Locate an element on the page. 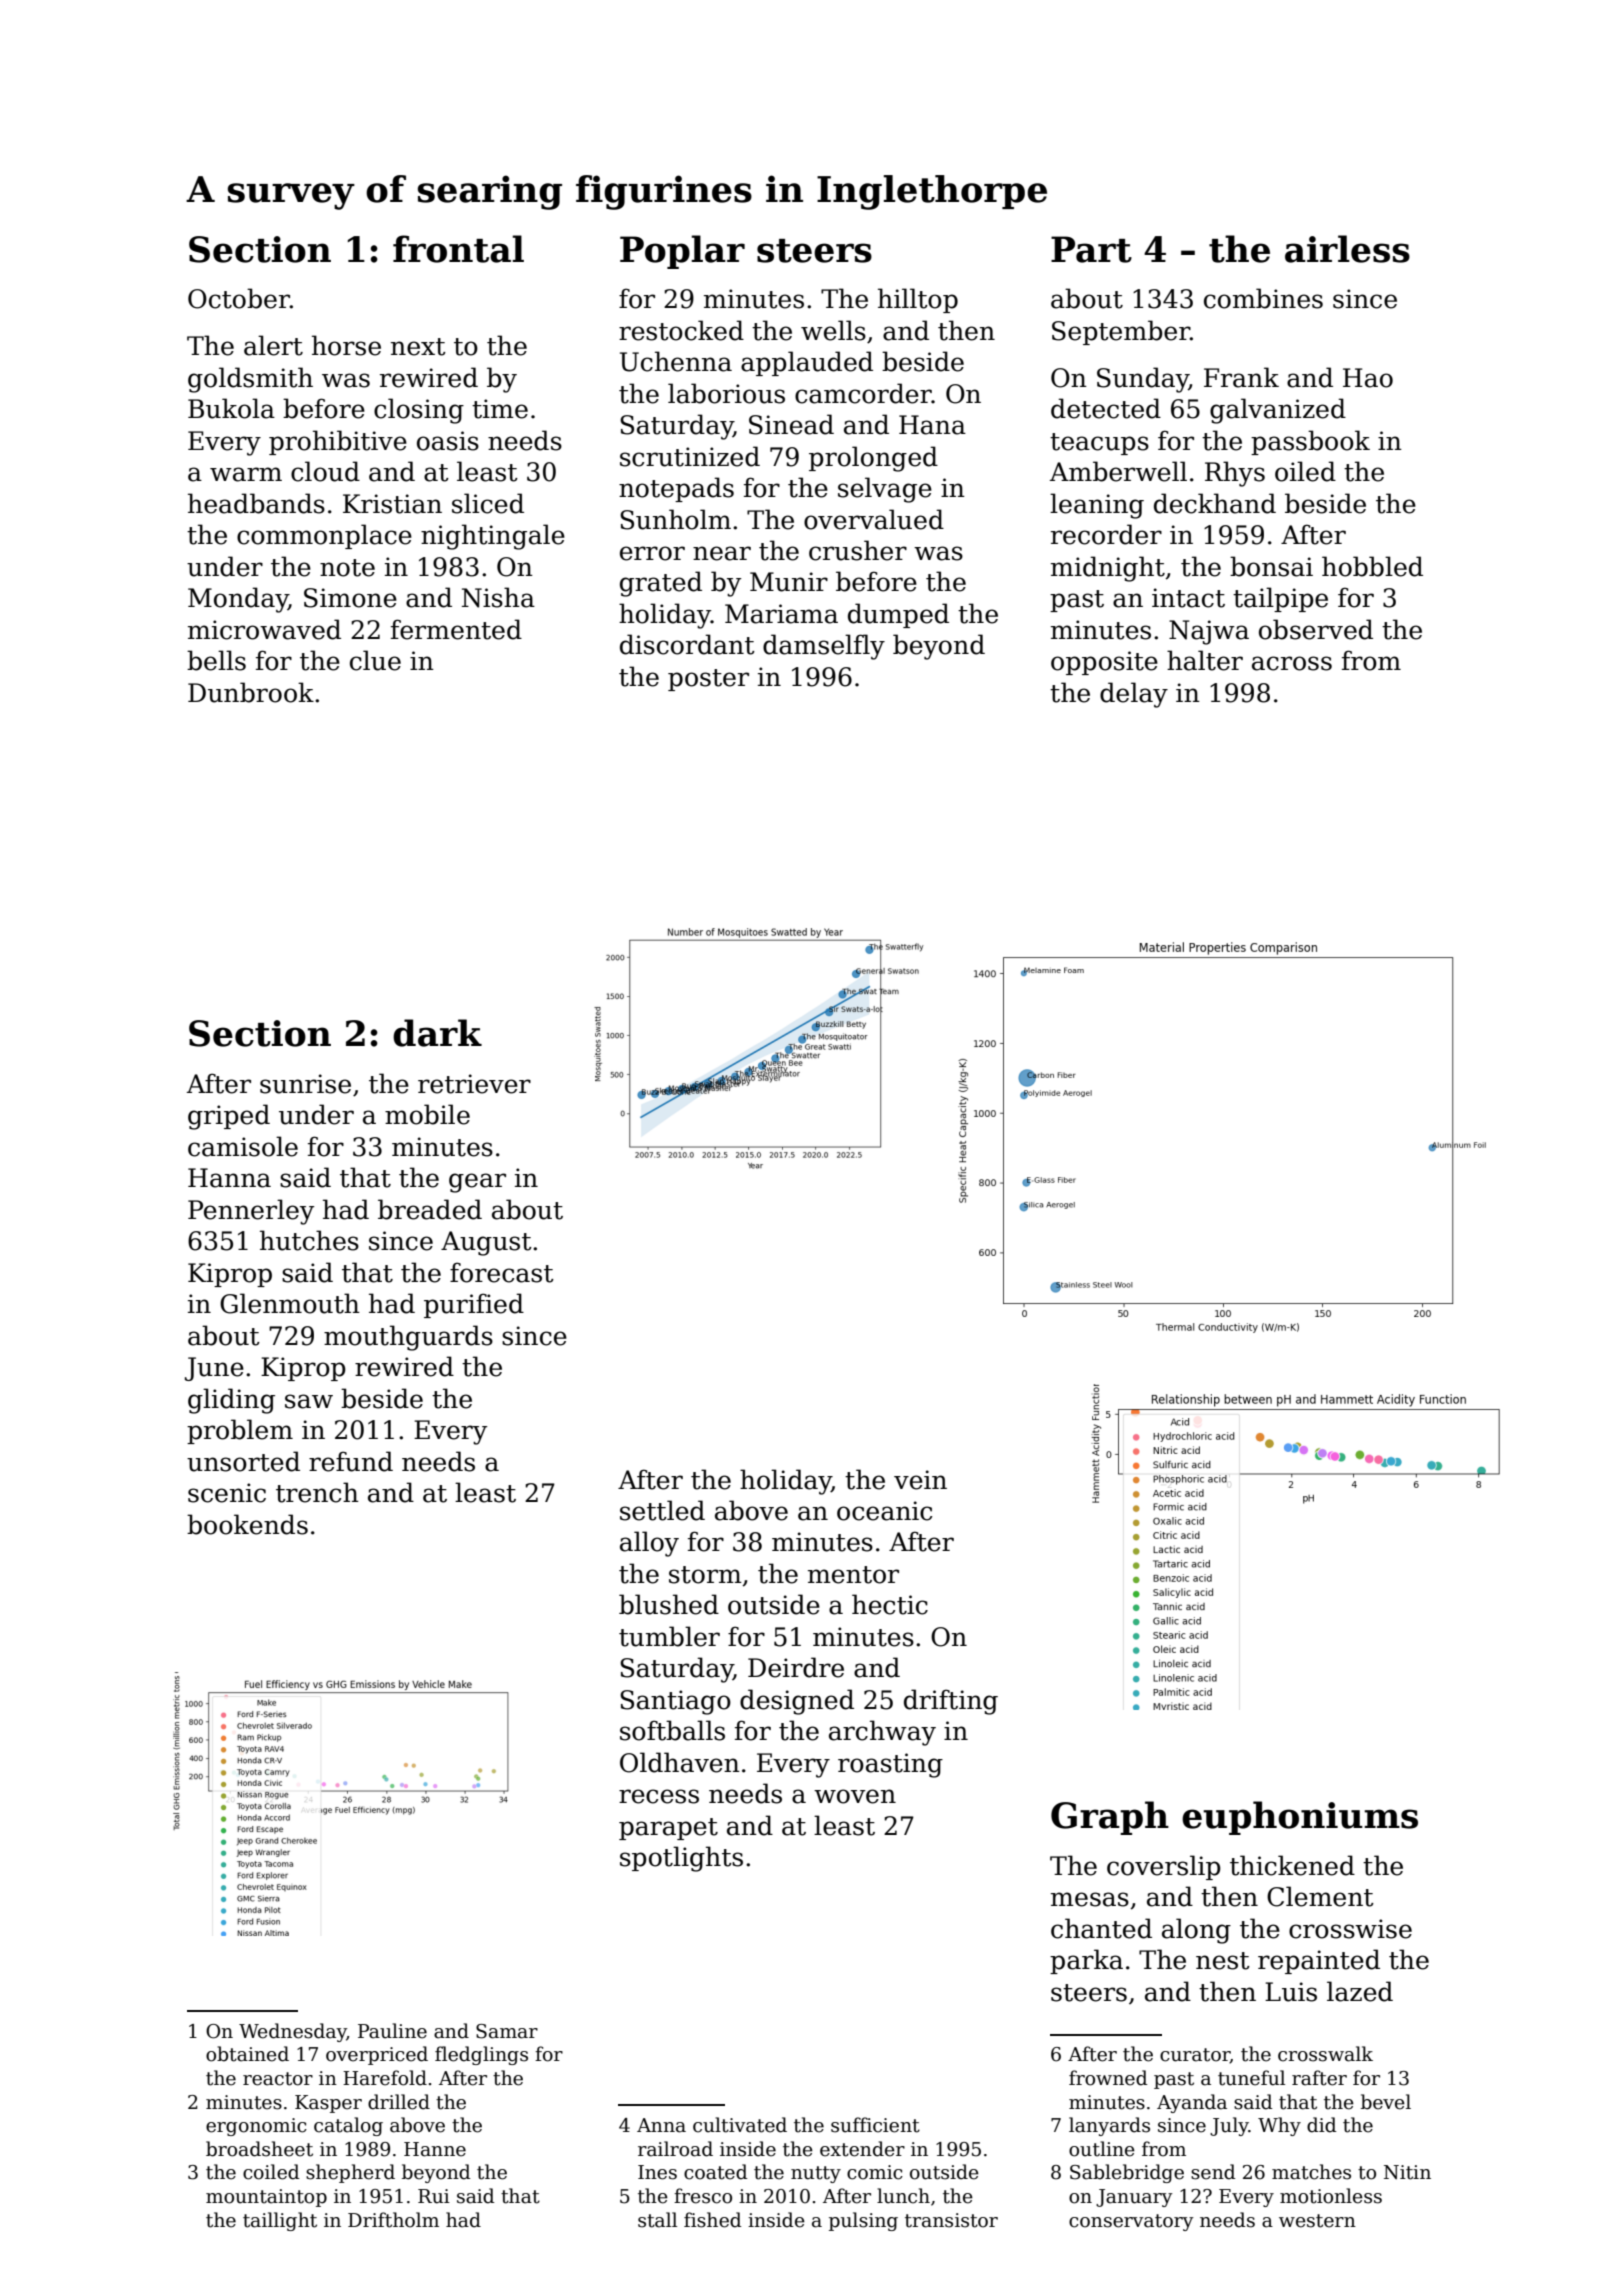 The image size is (1620, 2292). airless is located at coordinates (1347, 249).
